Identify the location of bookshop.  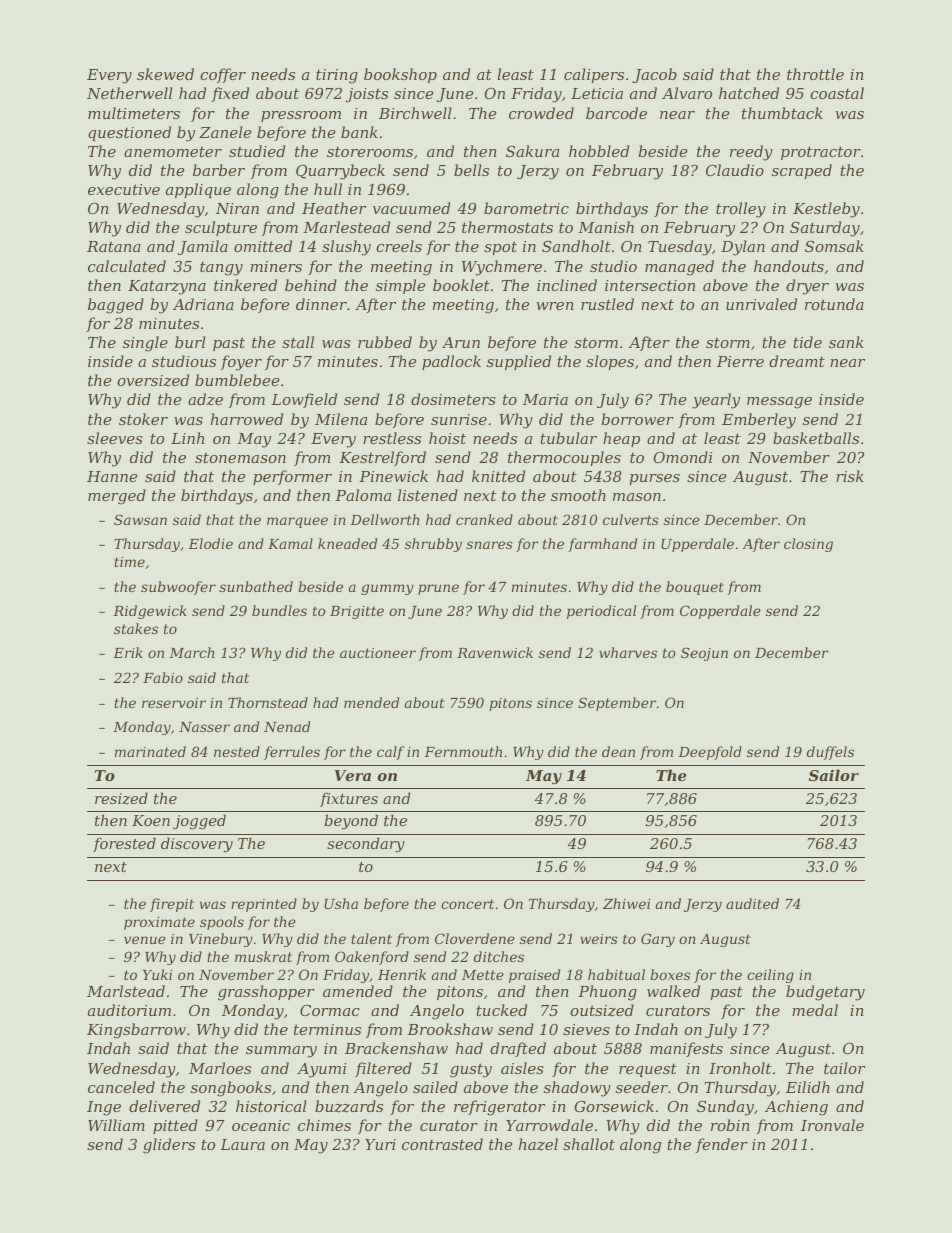
(400, 75).
